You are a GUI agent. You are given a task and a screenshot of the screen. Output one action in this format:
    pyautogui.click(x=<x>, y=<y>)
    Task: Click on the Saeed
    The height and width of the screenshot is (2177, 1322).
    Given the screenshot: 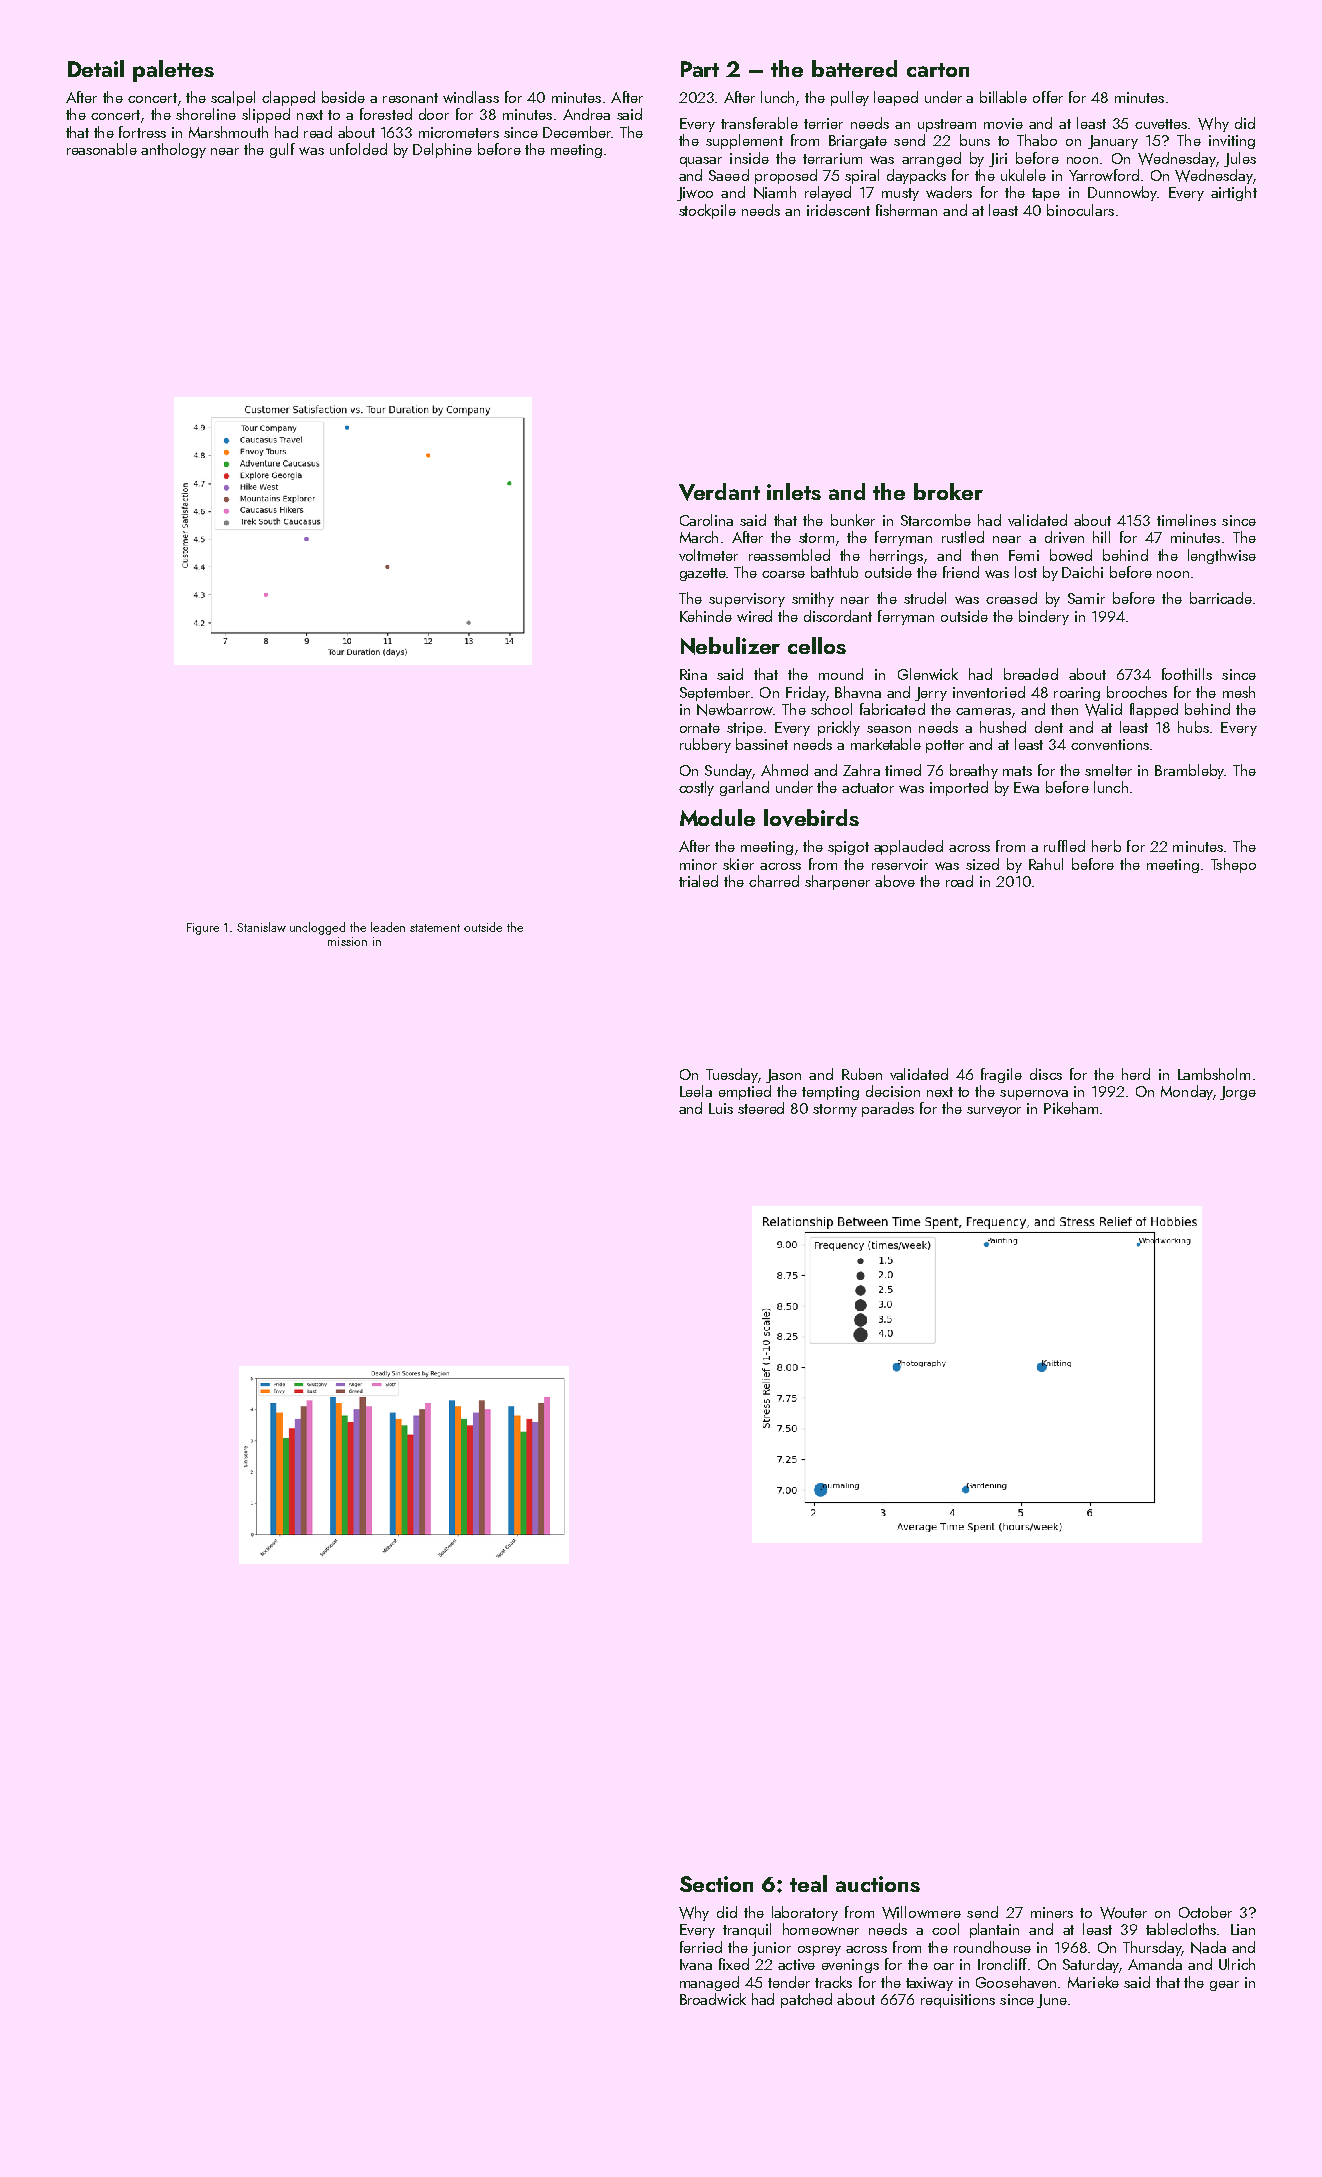 What is the action you would take?
    pyautogui.click(x=729, y=175)
